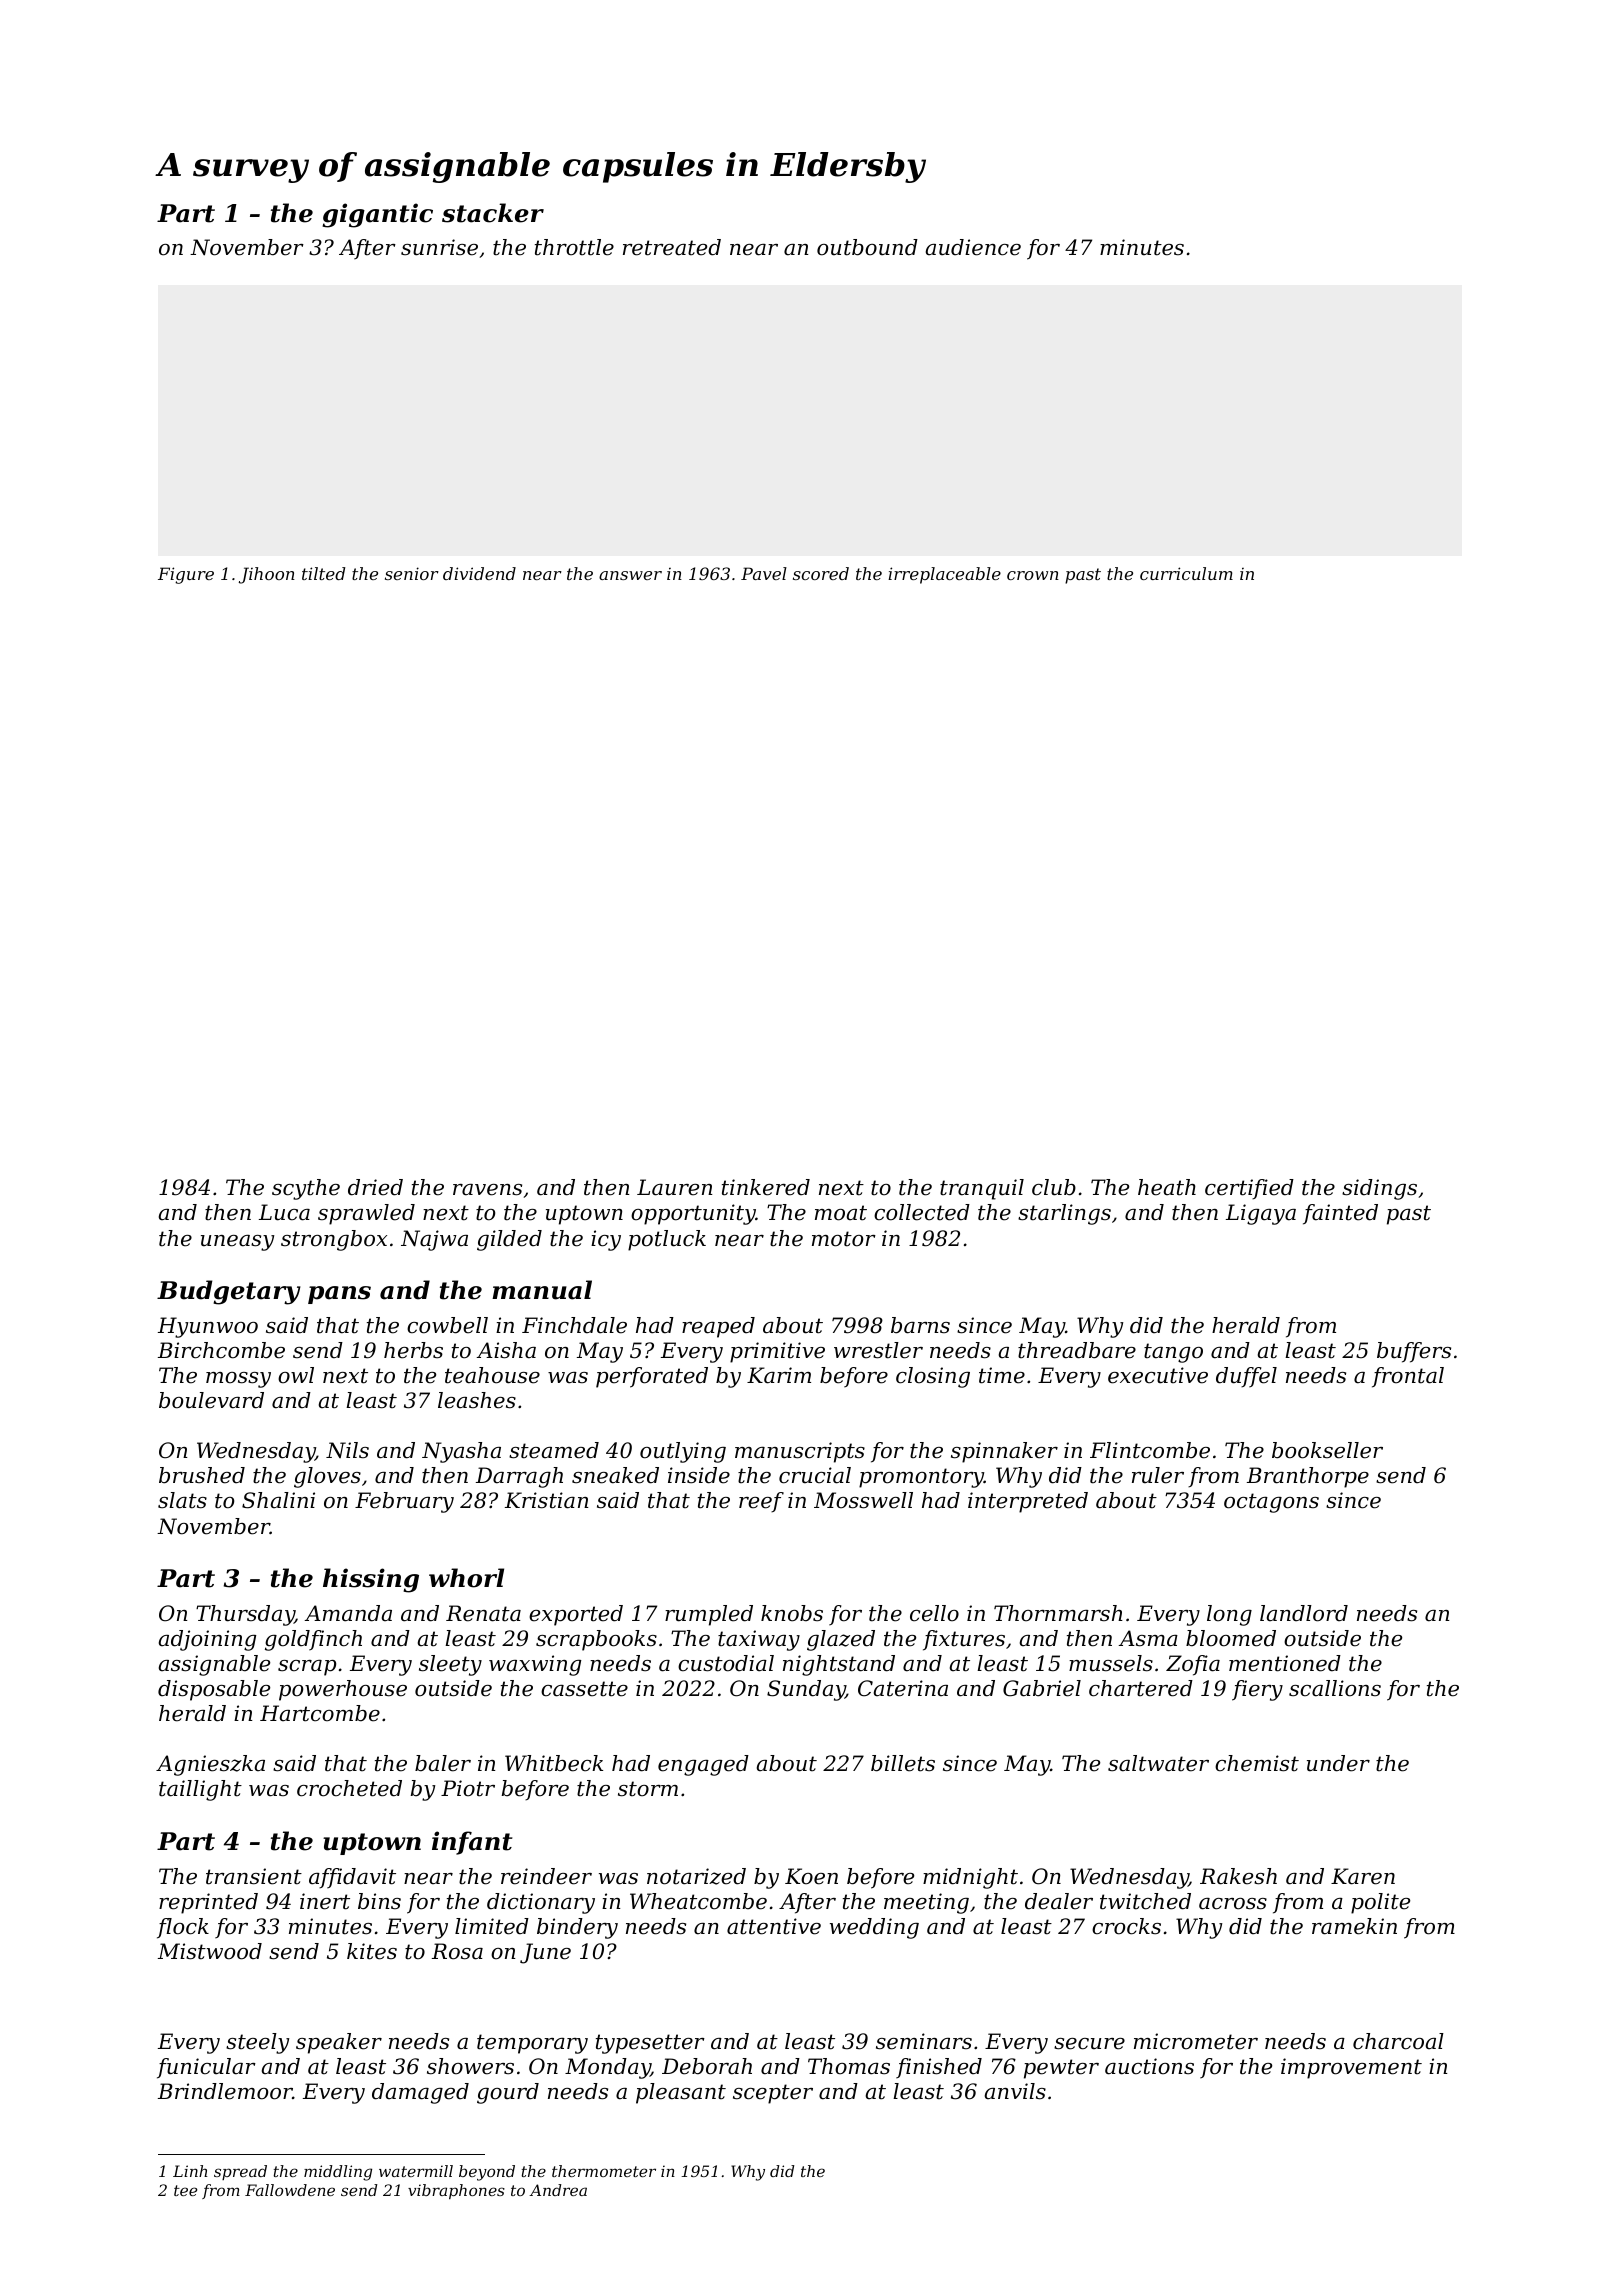  What do you see at coordinates (416, 2171) in the screenshot?
I see `watermill` at bounding box center [416, 2171].
